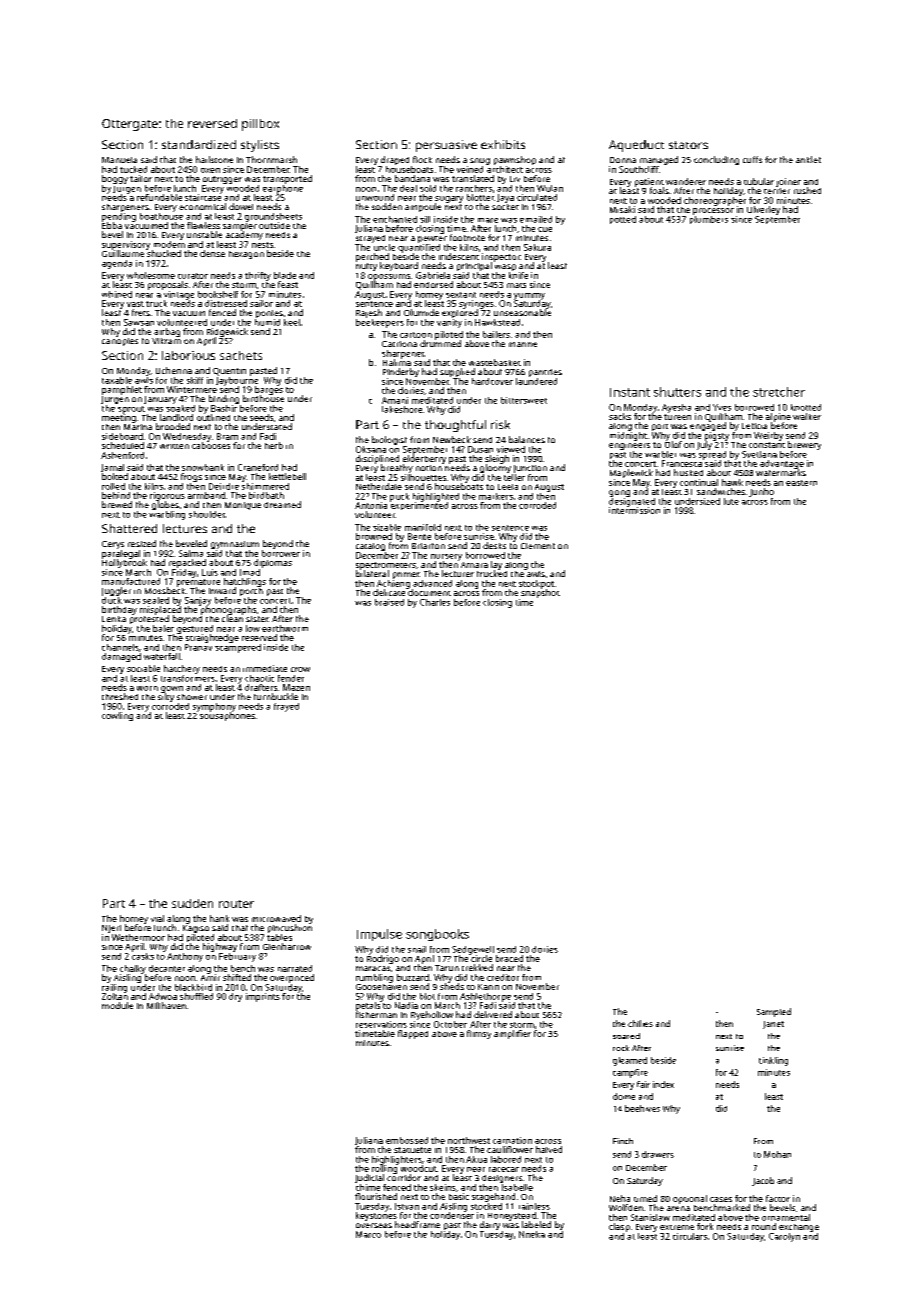 The height and width of the screenshot is (1308, 924). I want to click on persuasive, so click(446, 146).
